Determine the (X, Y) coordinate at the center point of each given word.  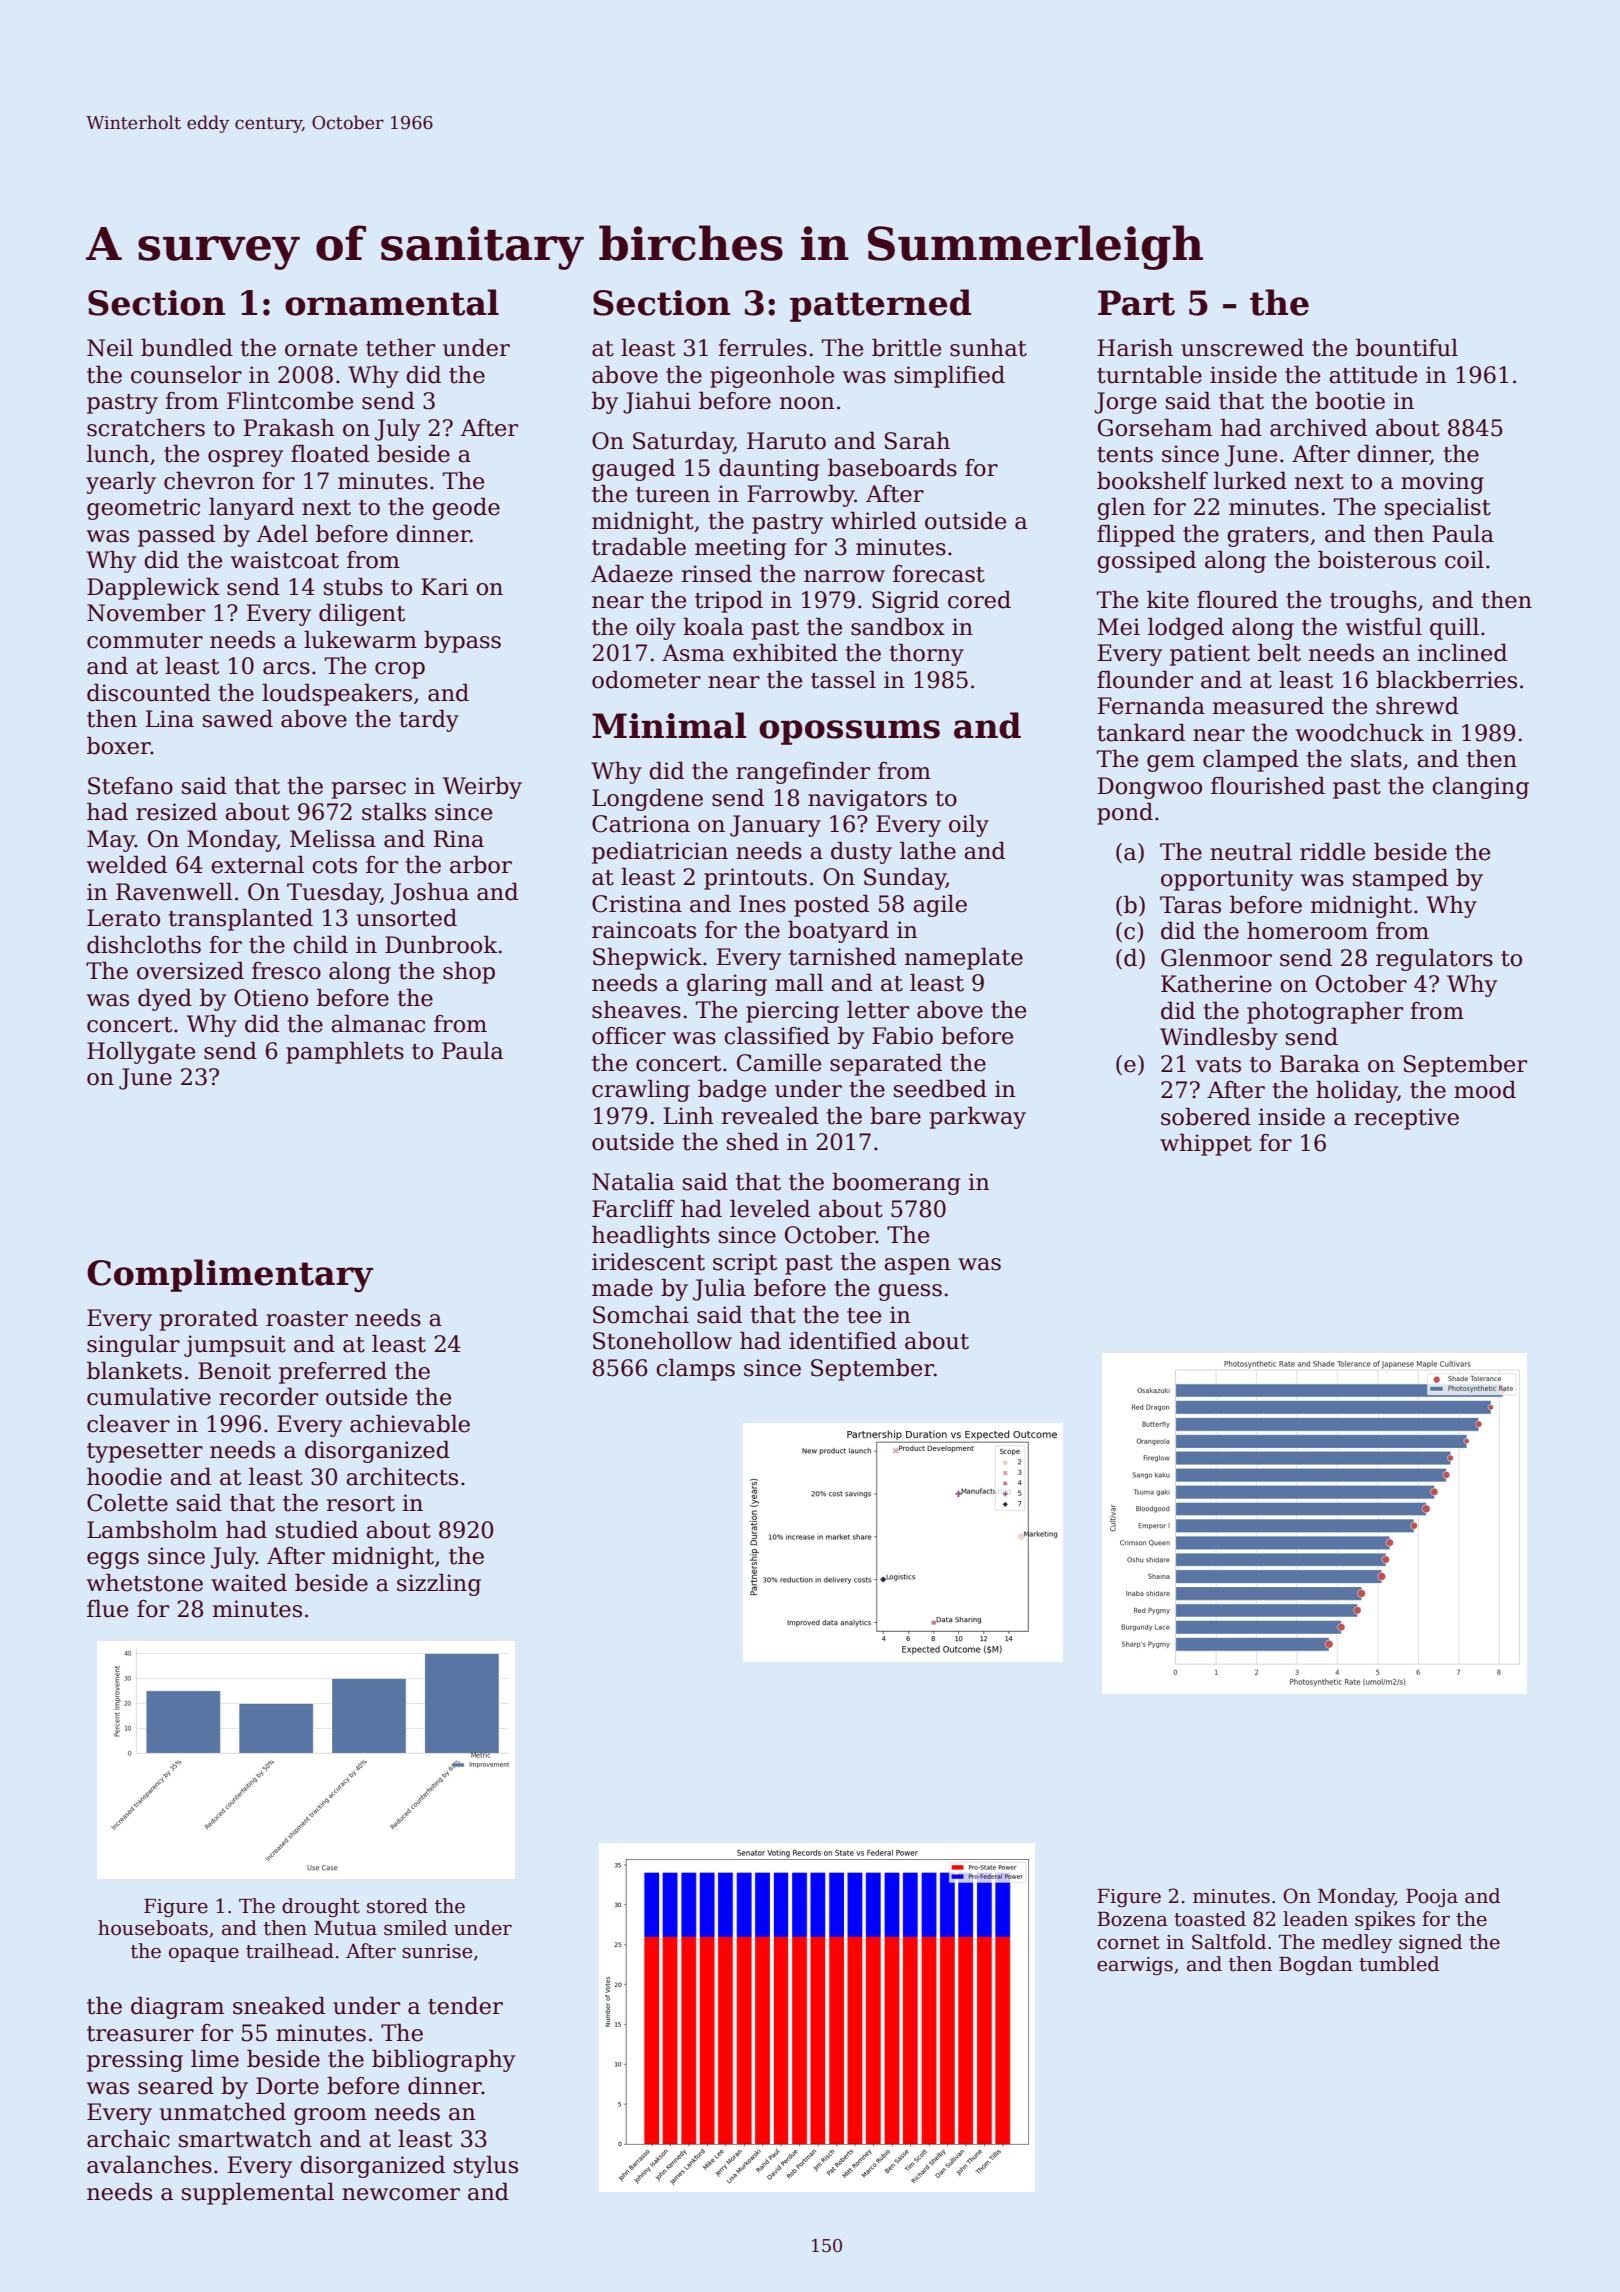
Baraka (1320, 1064)
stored (397, 1906)
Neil (110, 348)
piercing (792, 1012)
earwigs (1135, 1966)
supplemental (258, 2194)
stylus (486, 2167)
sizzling (439, 1585)
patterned (880, 305)
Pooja (1432, 1898)
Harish (1135, 348)
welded (127, 865)
